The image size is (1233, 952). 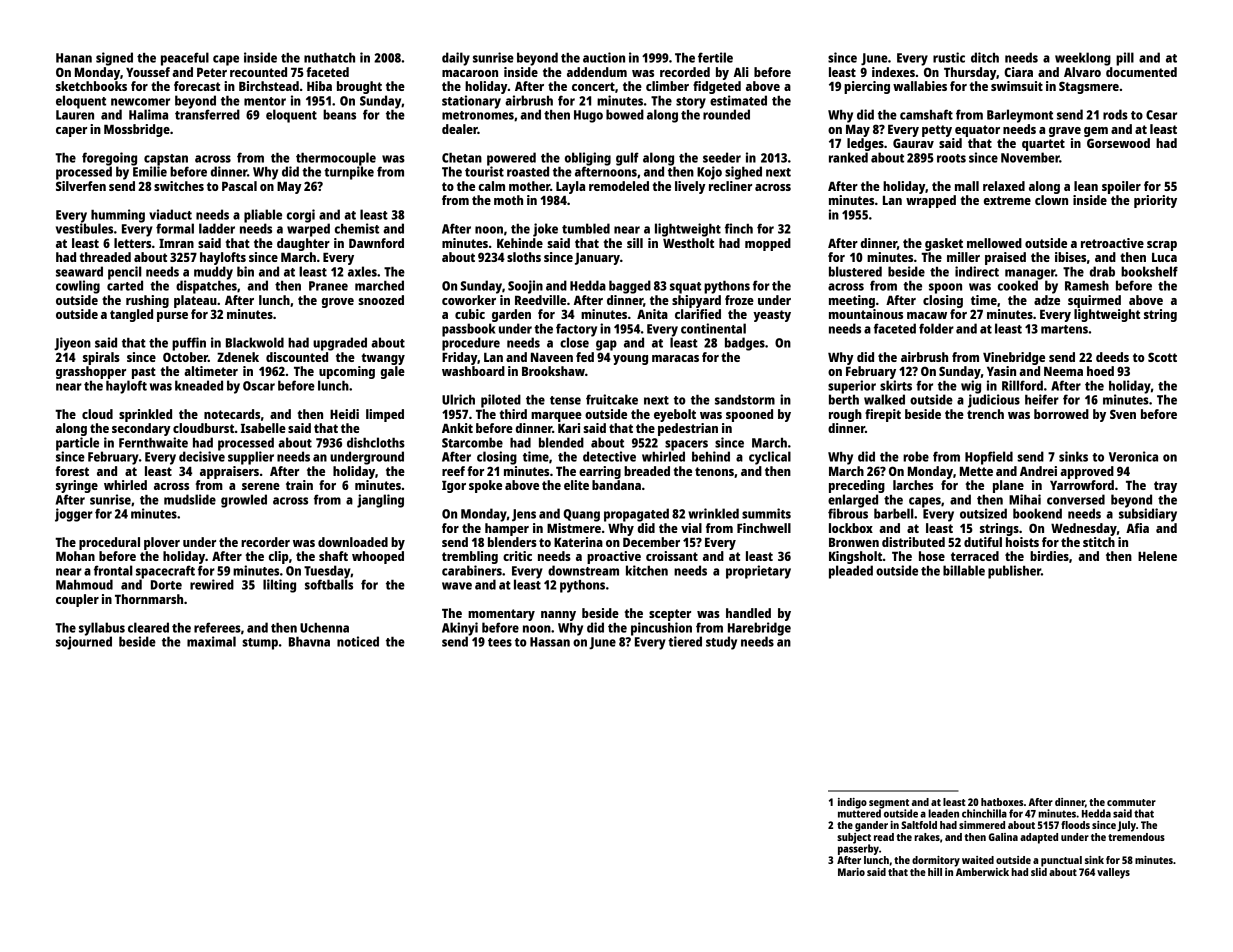 I want to click on yeasty, so click(x=772, y=316).
